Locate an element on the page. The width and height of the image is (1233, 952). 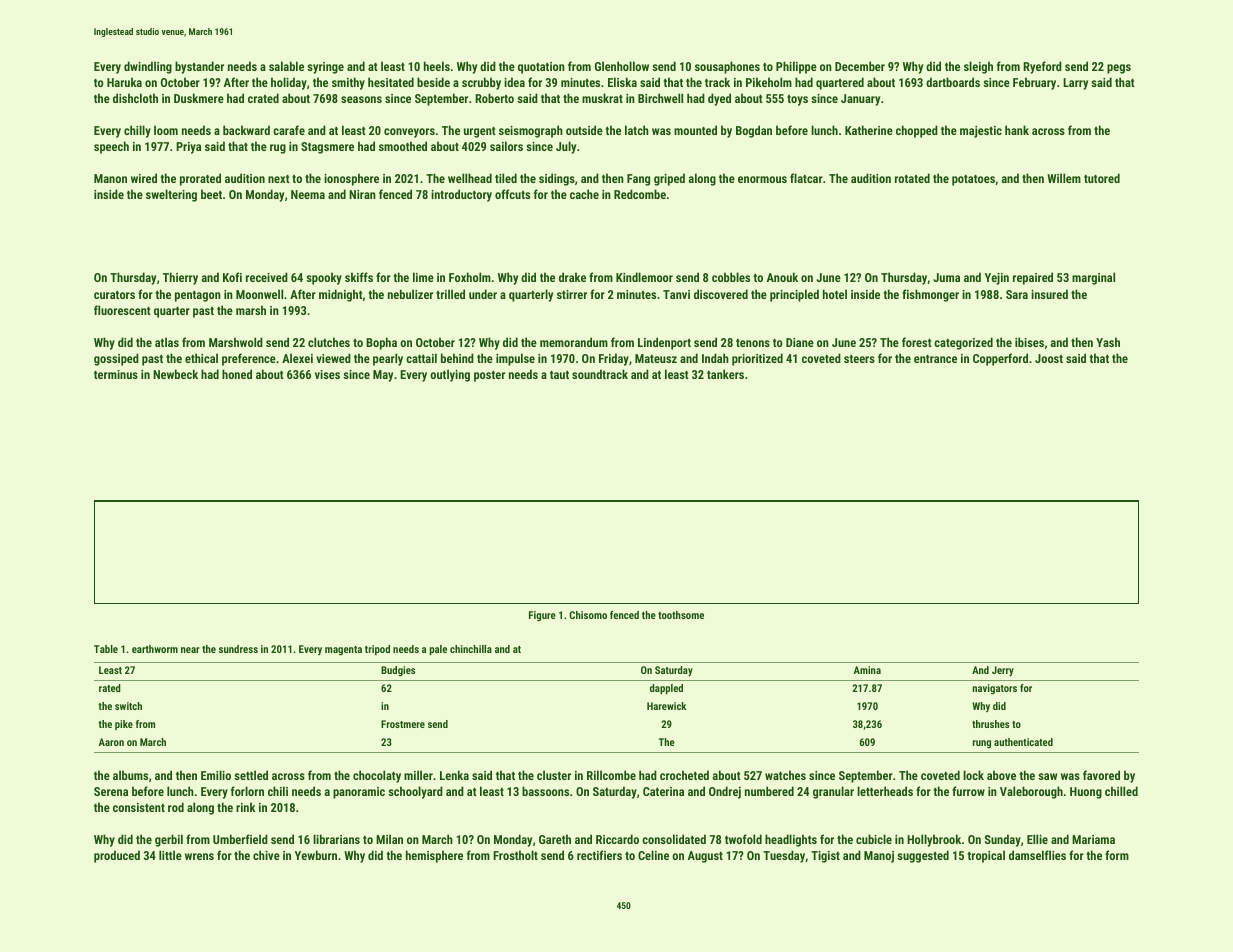
Amina is located at coordinates (867, 670).
